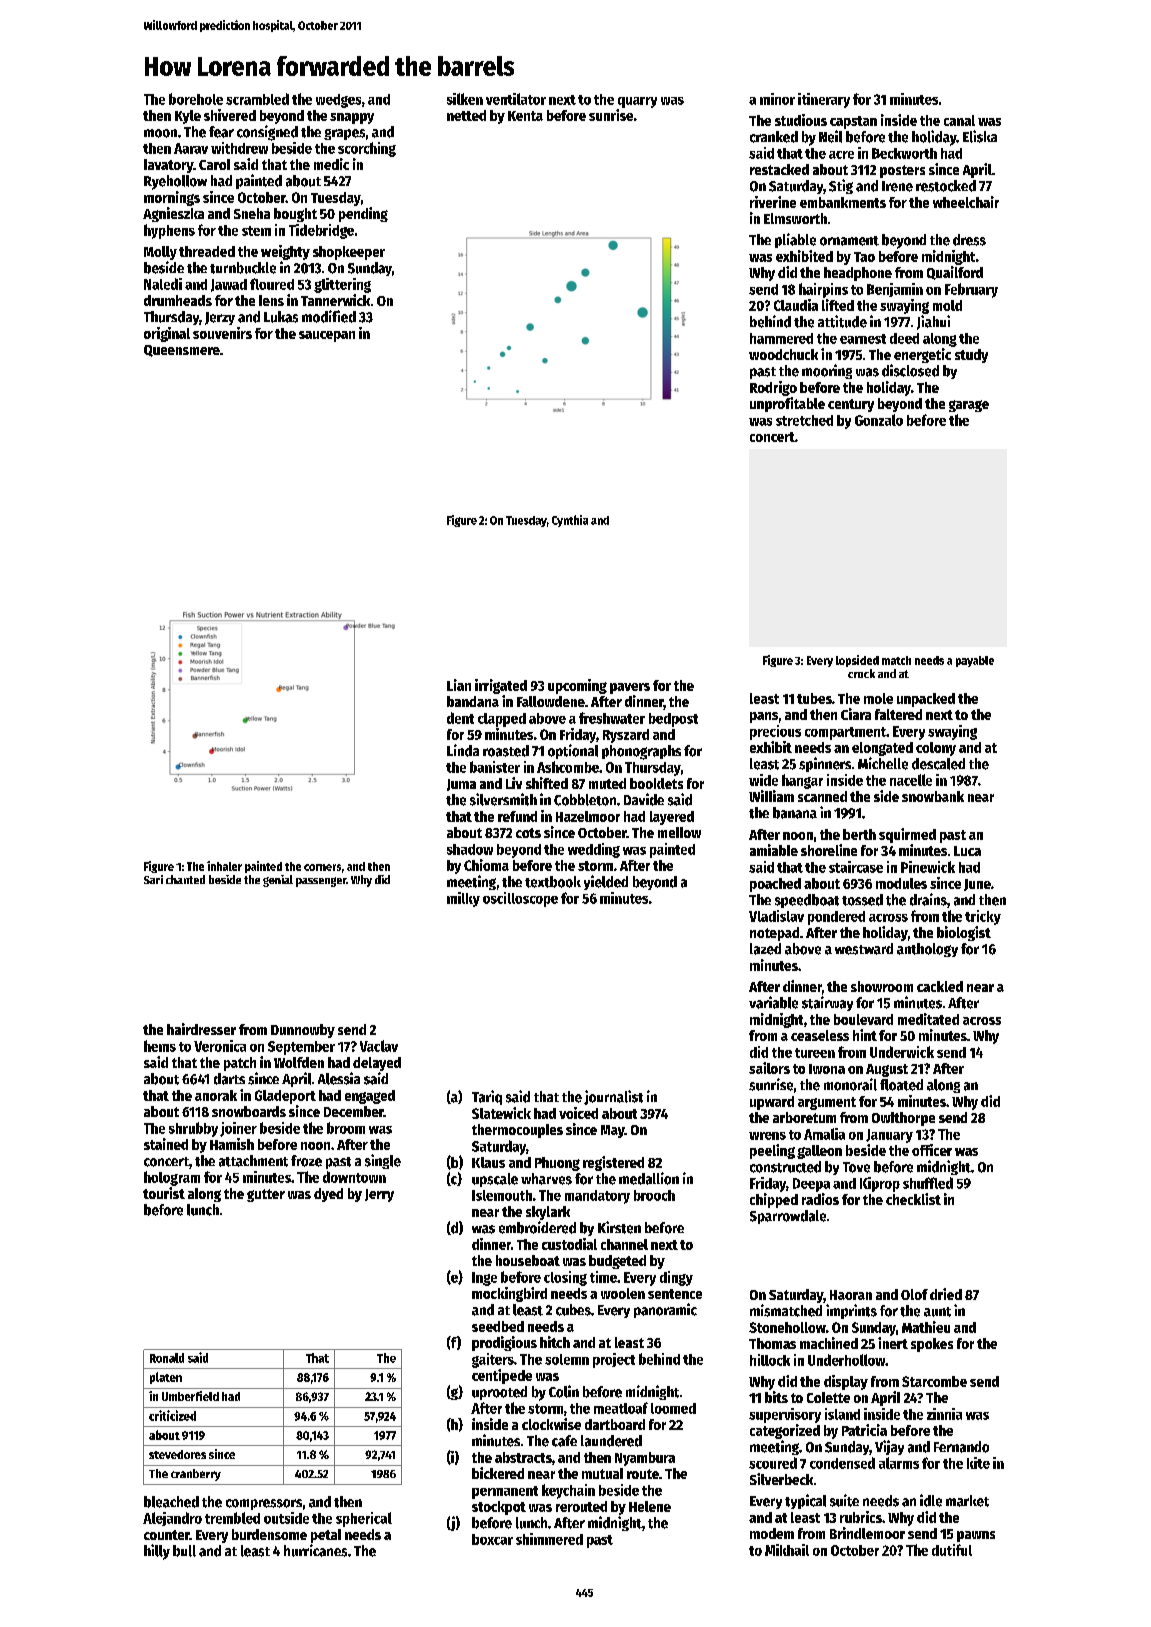  I want to click on deed, so click(904, 338).
